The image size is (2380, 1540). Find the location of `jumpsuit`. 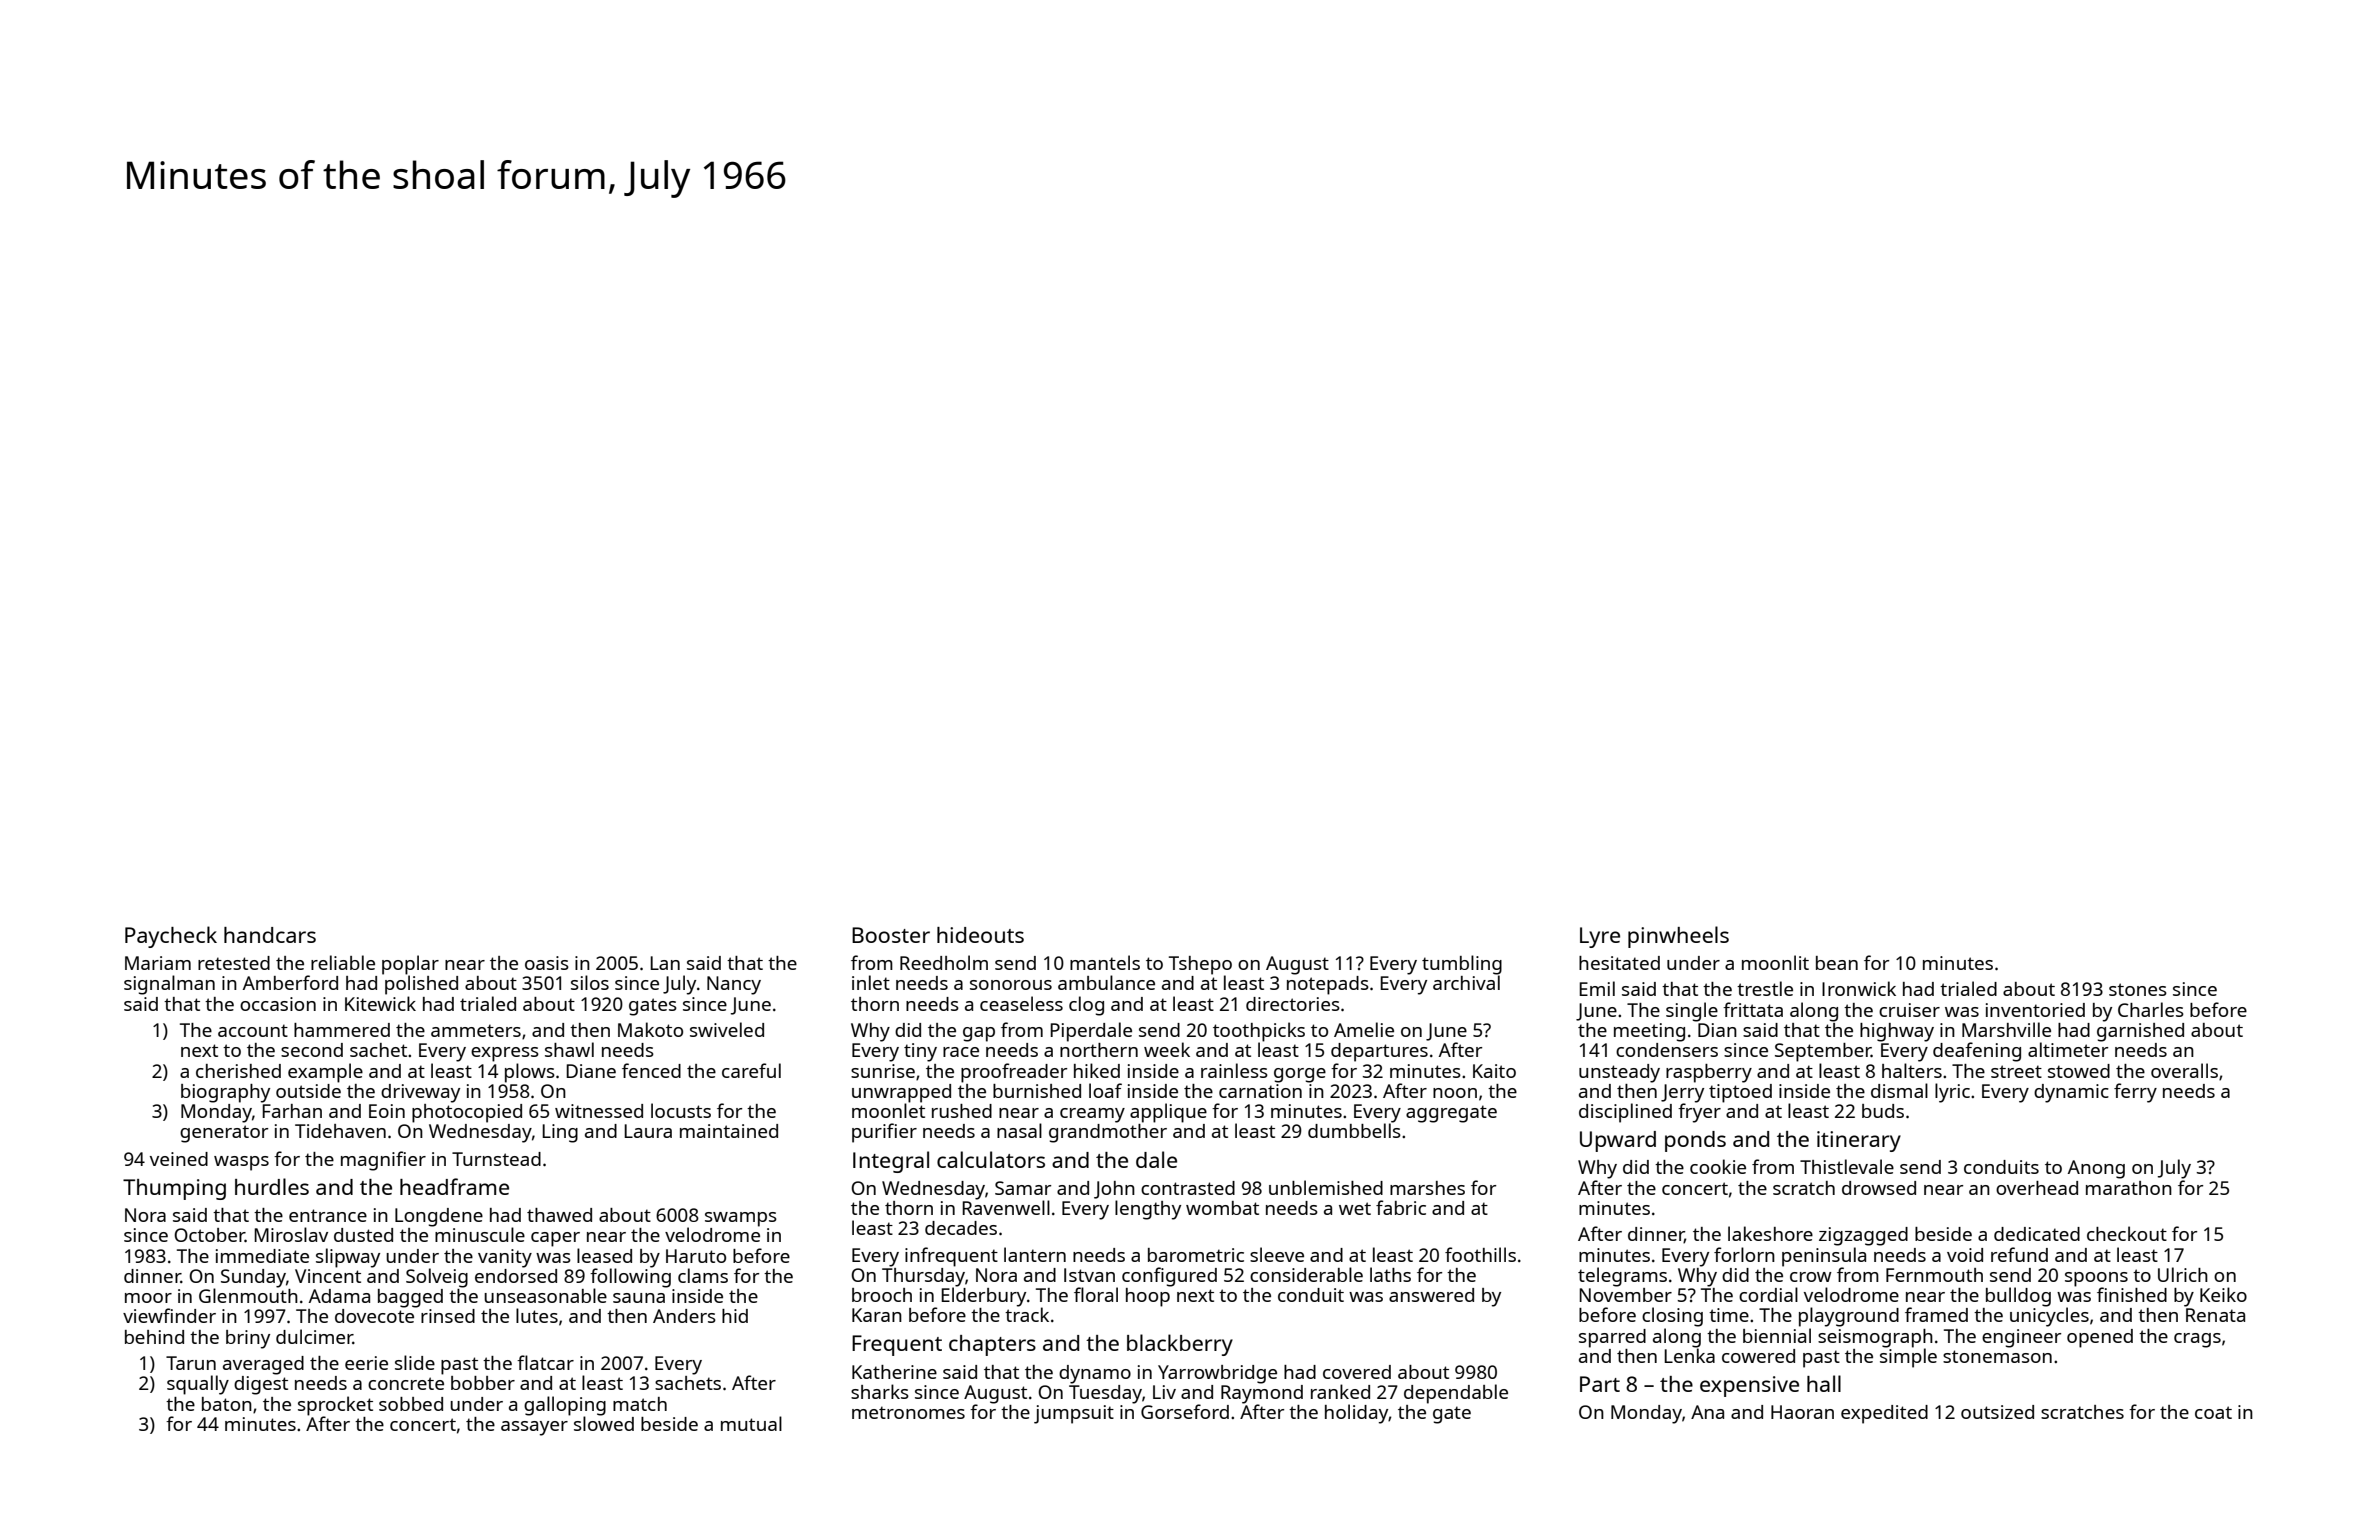

jumpsuit is located at coordinates (1074, 1414).
